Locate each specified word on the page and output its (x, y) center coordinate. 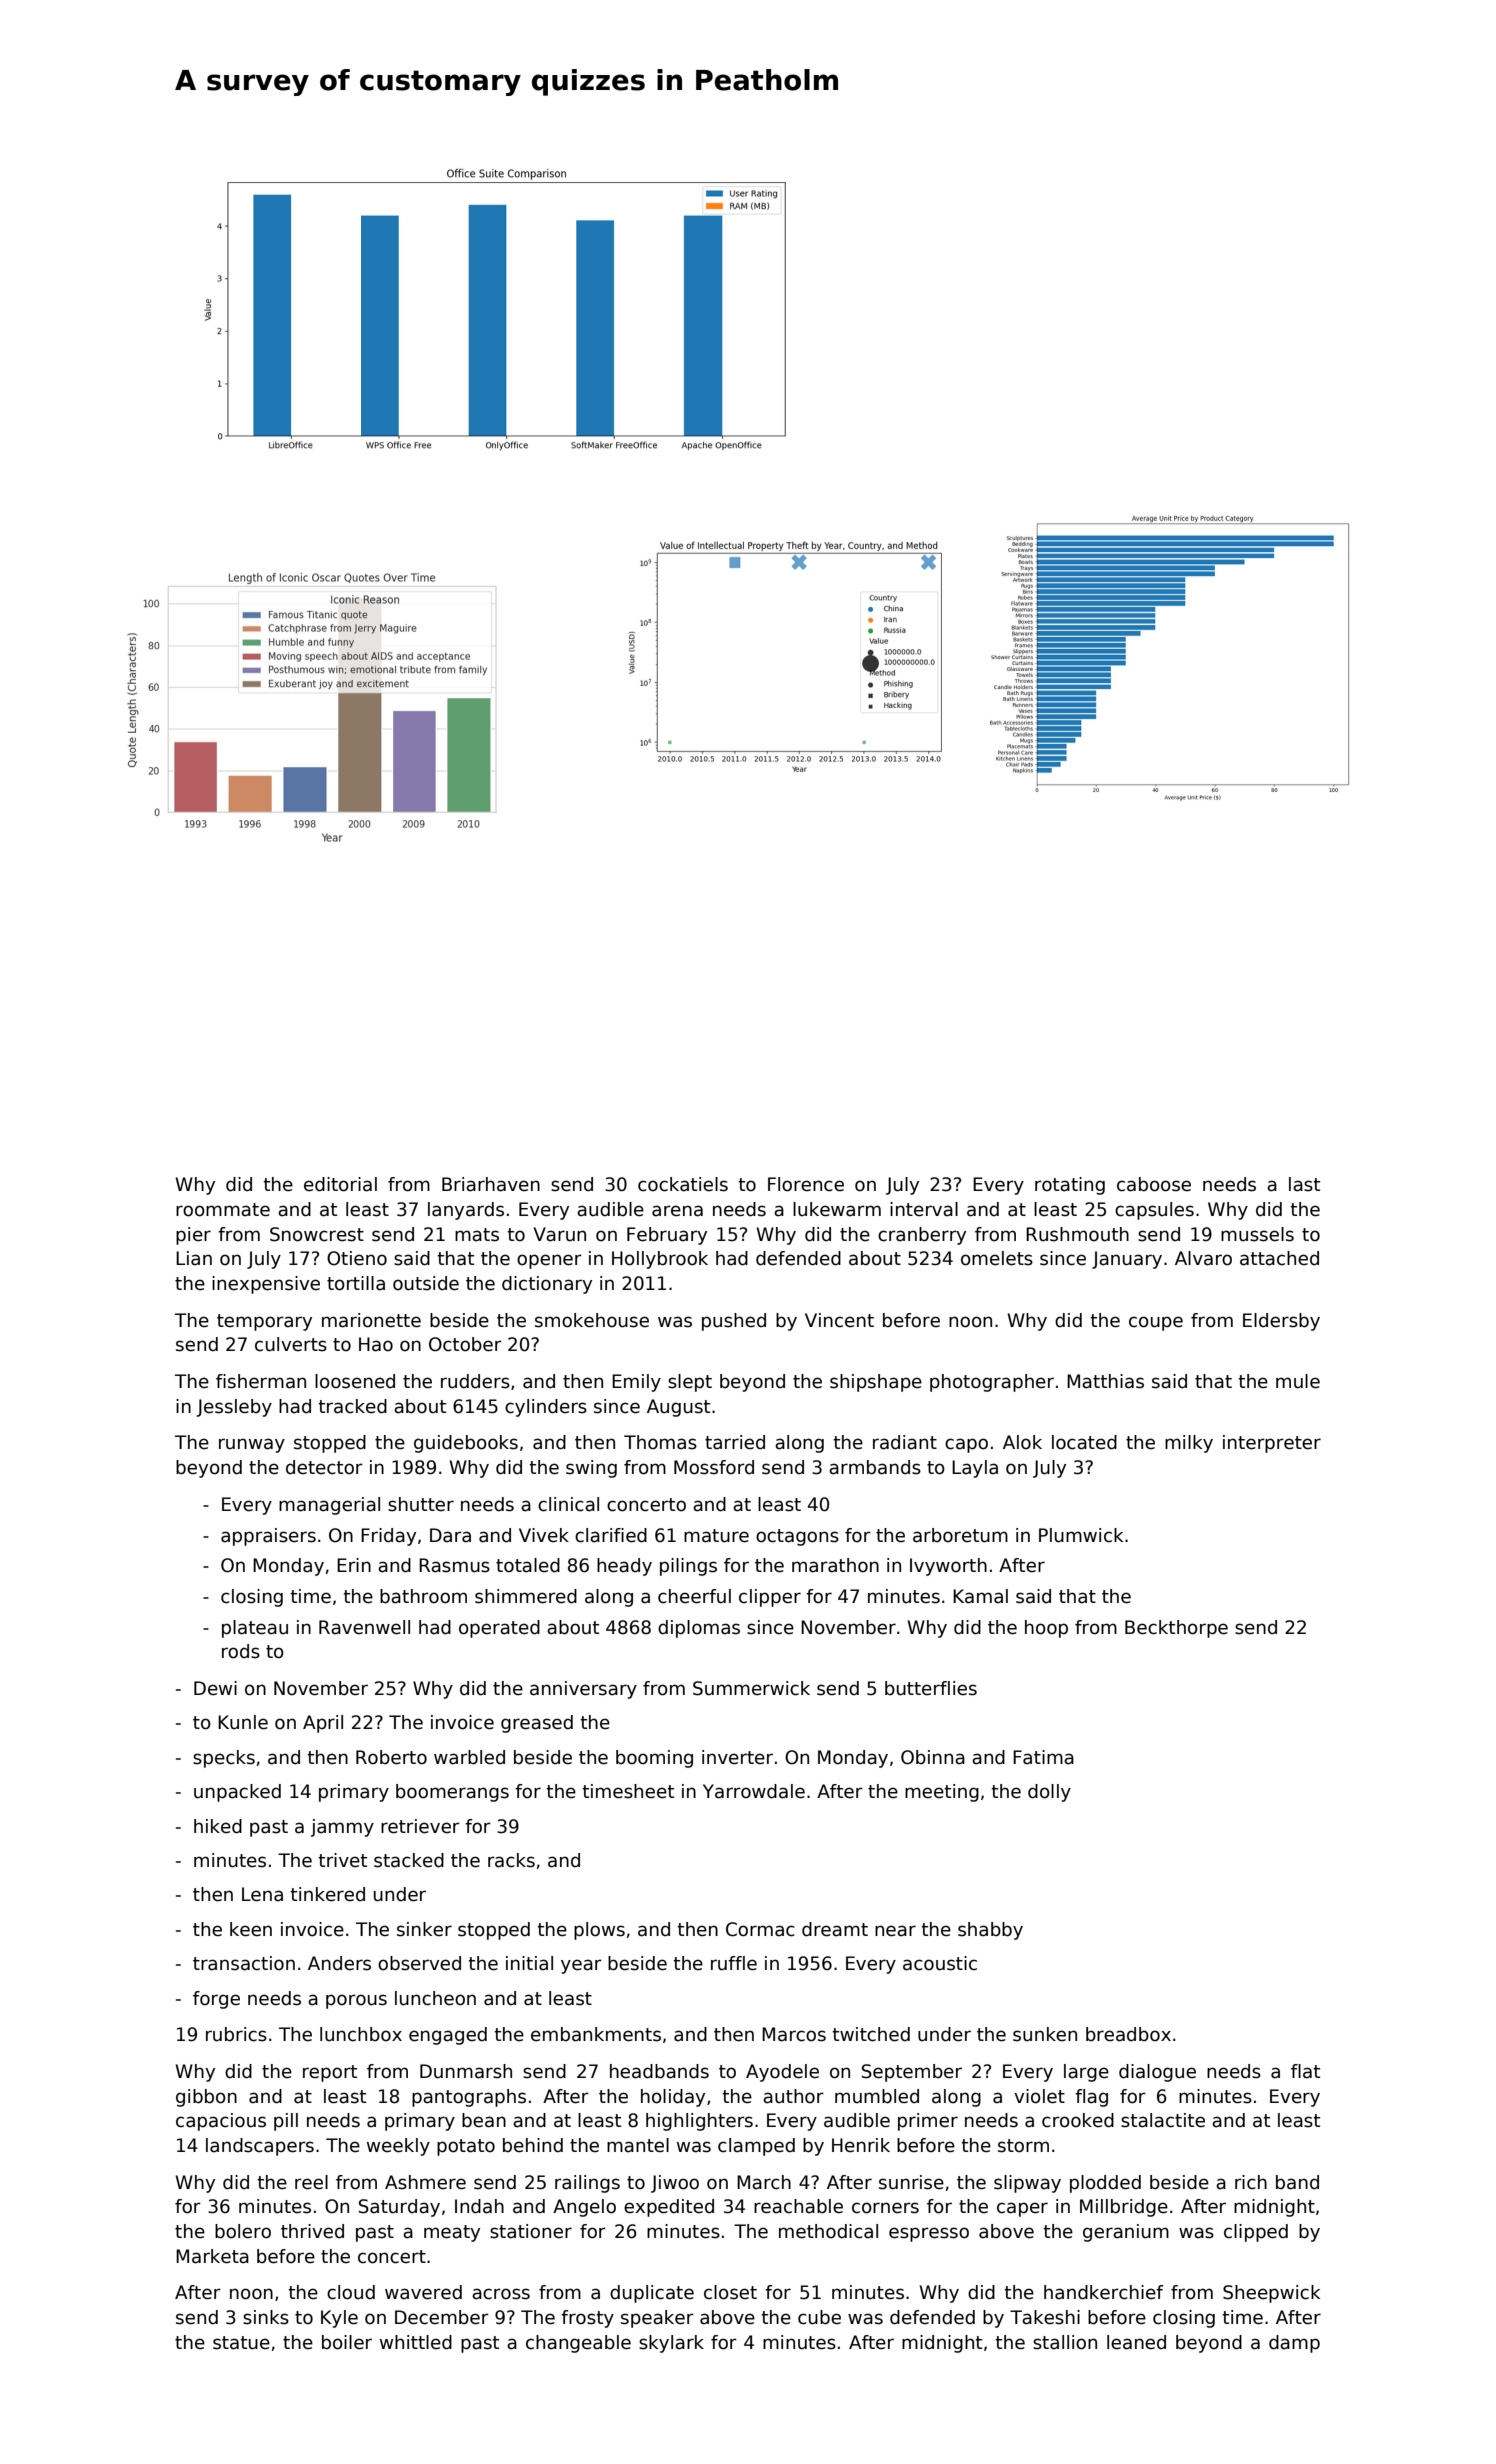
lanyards (466, 1211)
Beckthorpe (1176, 1629)
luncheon (435, 1998)
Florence (806, 1184)
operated (499, 1629)
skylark (671, 2344)
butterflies (931, 1688)
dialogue (1157, 2073)
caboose (1154, 1184)
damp (1294, 2344)
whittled (416, 2342)
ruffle (734, 1963)
